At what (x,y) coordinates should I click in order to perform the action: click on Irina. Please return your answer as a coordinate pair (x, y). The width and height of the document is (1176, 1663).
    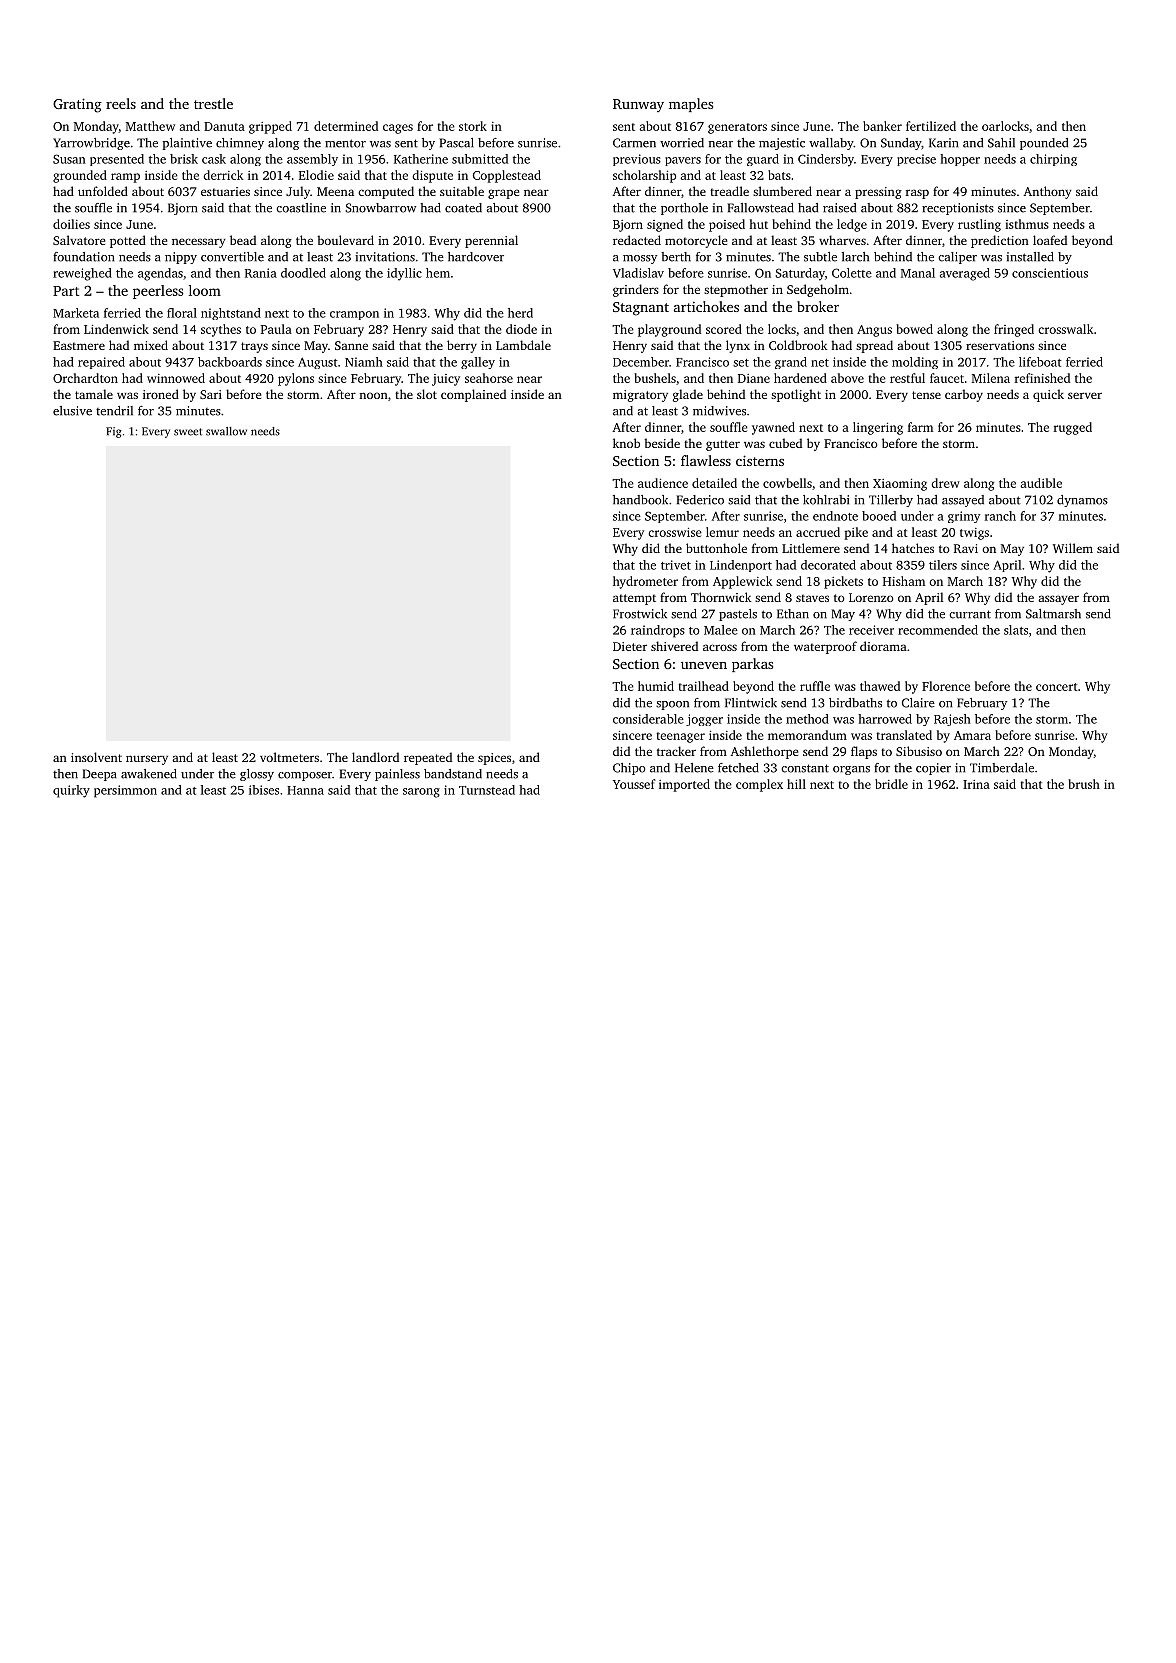
    Looking at the image, I should click on (976, 784).
